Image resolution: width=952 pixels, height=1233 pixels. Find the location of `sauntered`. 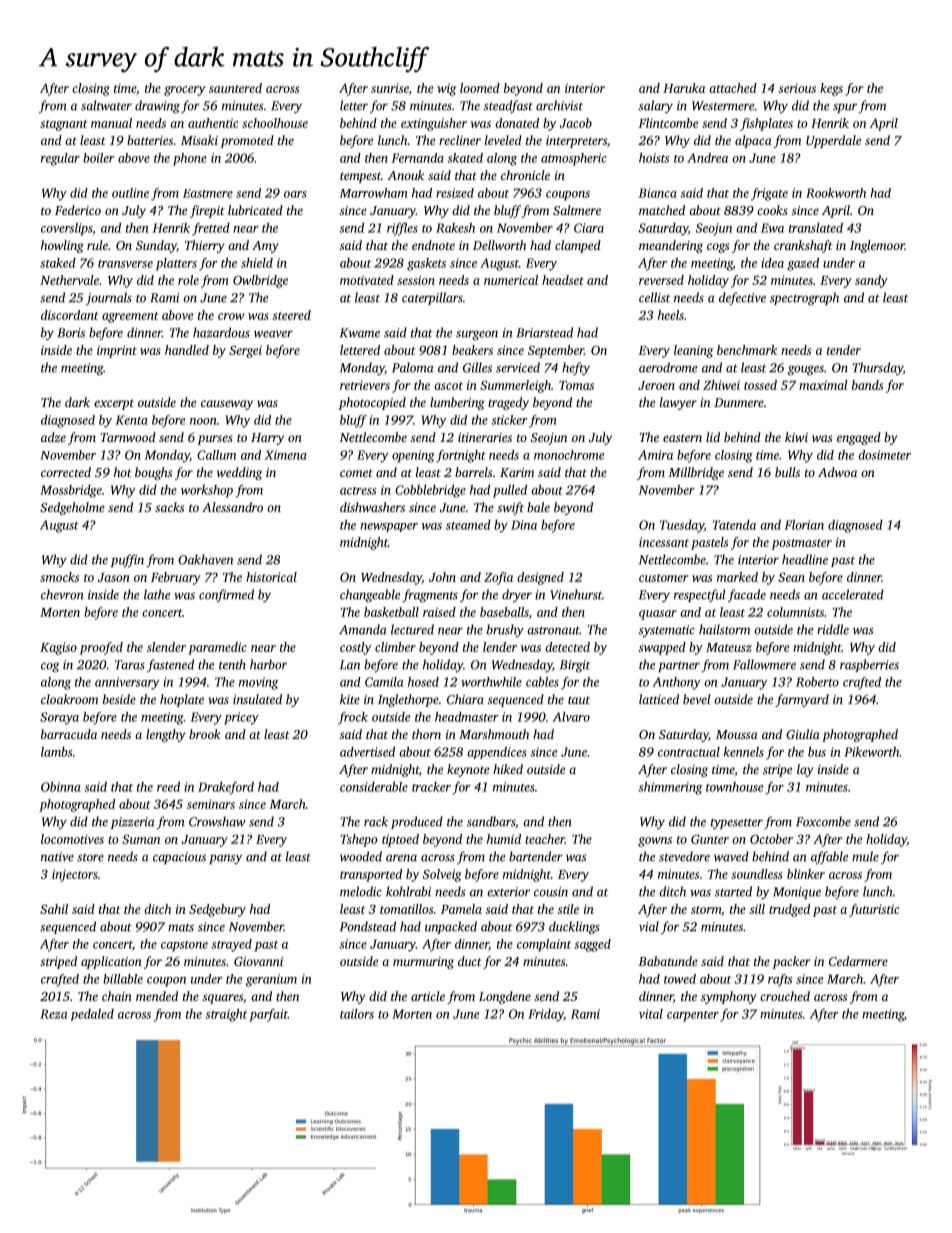

sauntered is located at coordinates (235, 88).
